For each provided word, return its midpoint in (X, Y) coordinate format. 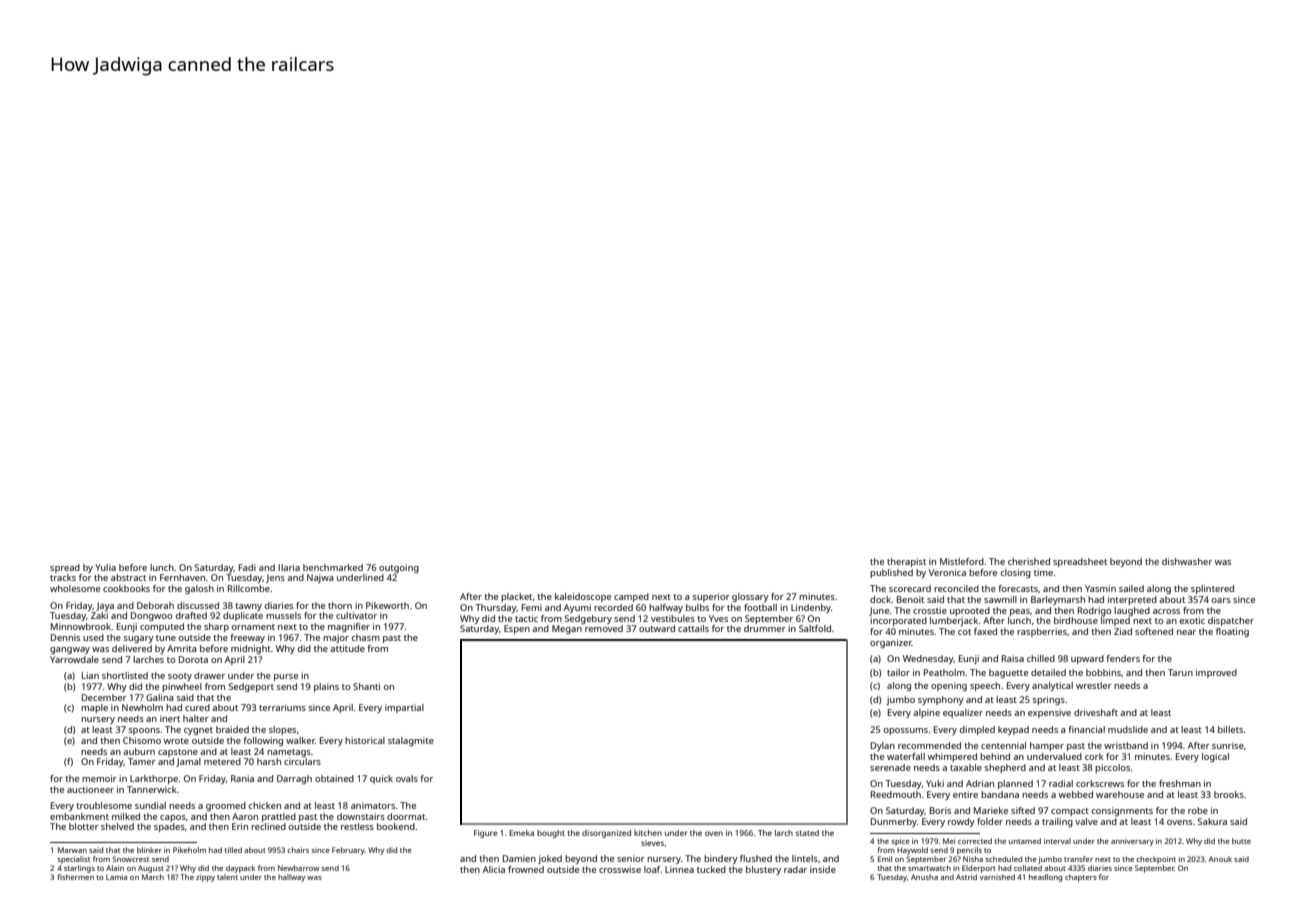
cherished (1029, 561)
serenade (890, 767)
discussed (198, 605)
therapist (906, 562)
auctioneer (90, 789)
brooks (1229, 794)
